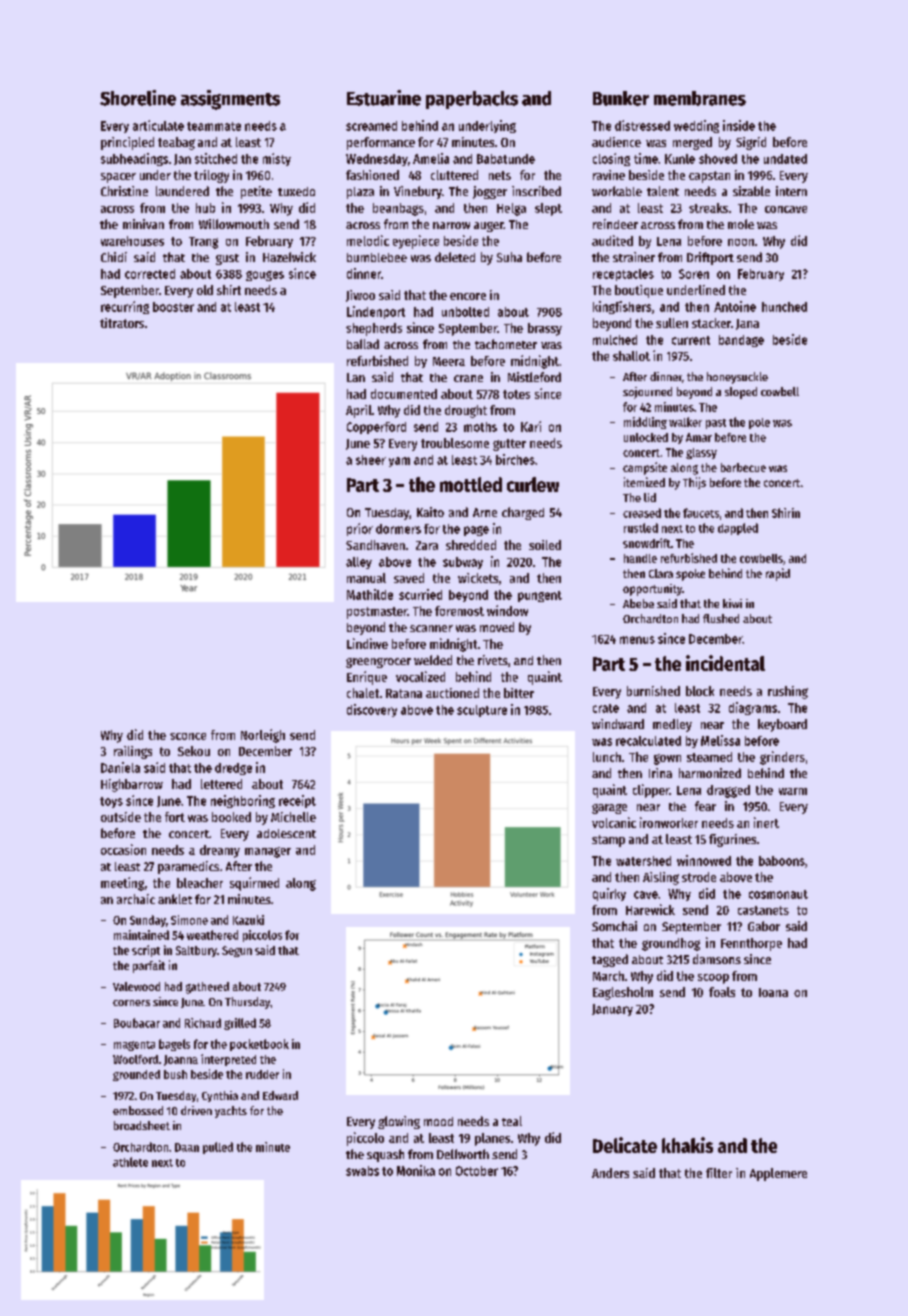  What do you see at coordinates (416, 1170) in the screenshot?
I see `Monika` at bounding box center [416, 1170].
